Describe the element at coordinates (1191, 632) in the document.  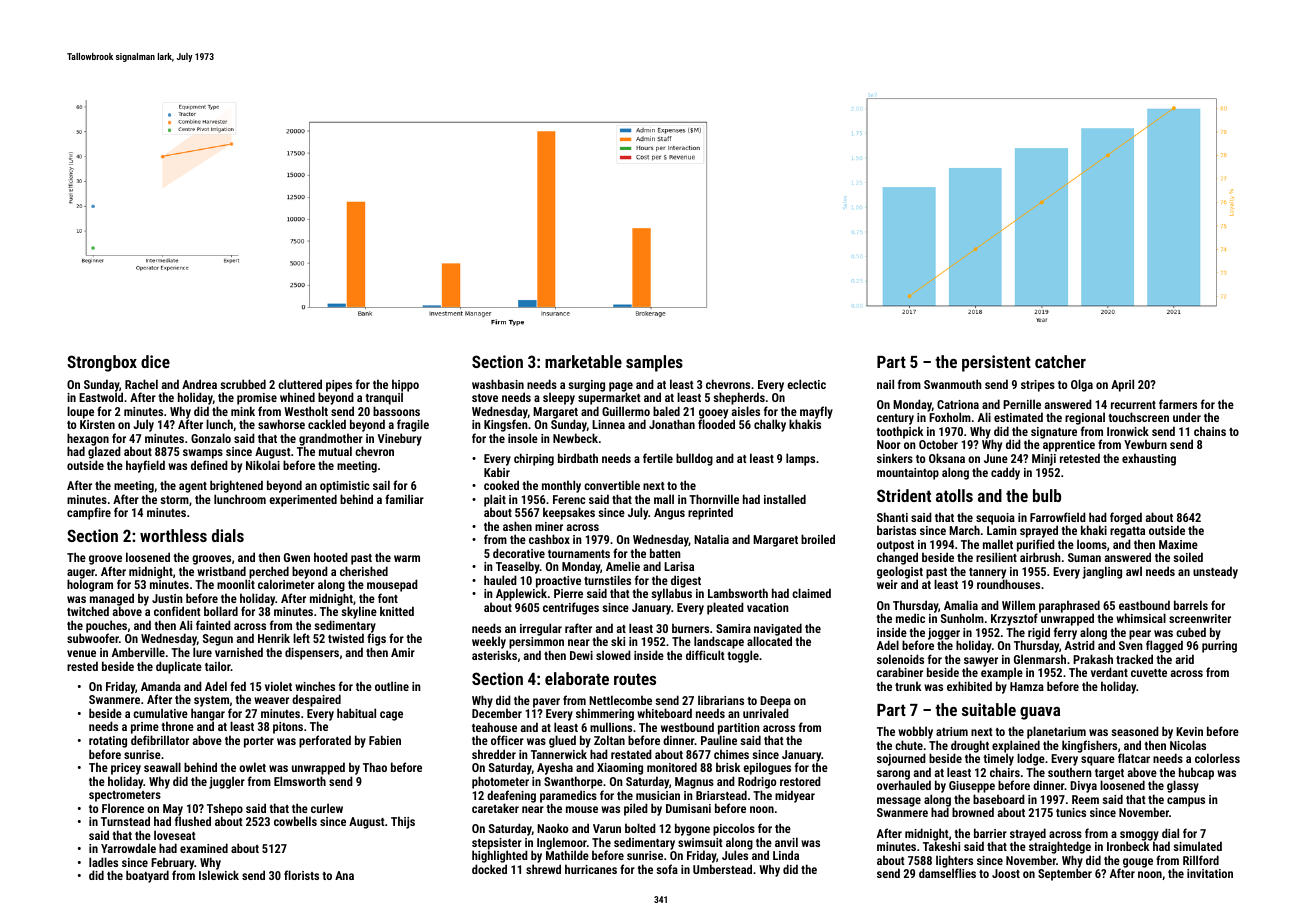
I see `cubed` at that location.
